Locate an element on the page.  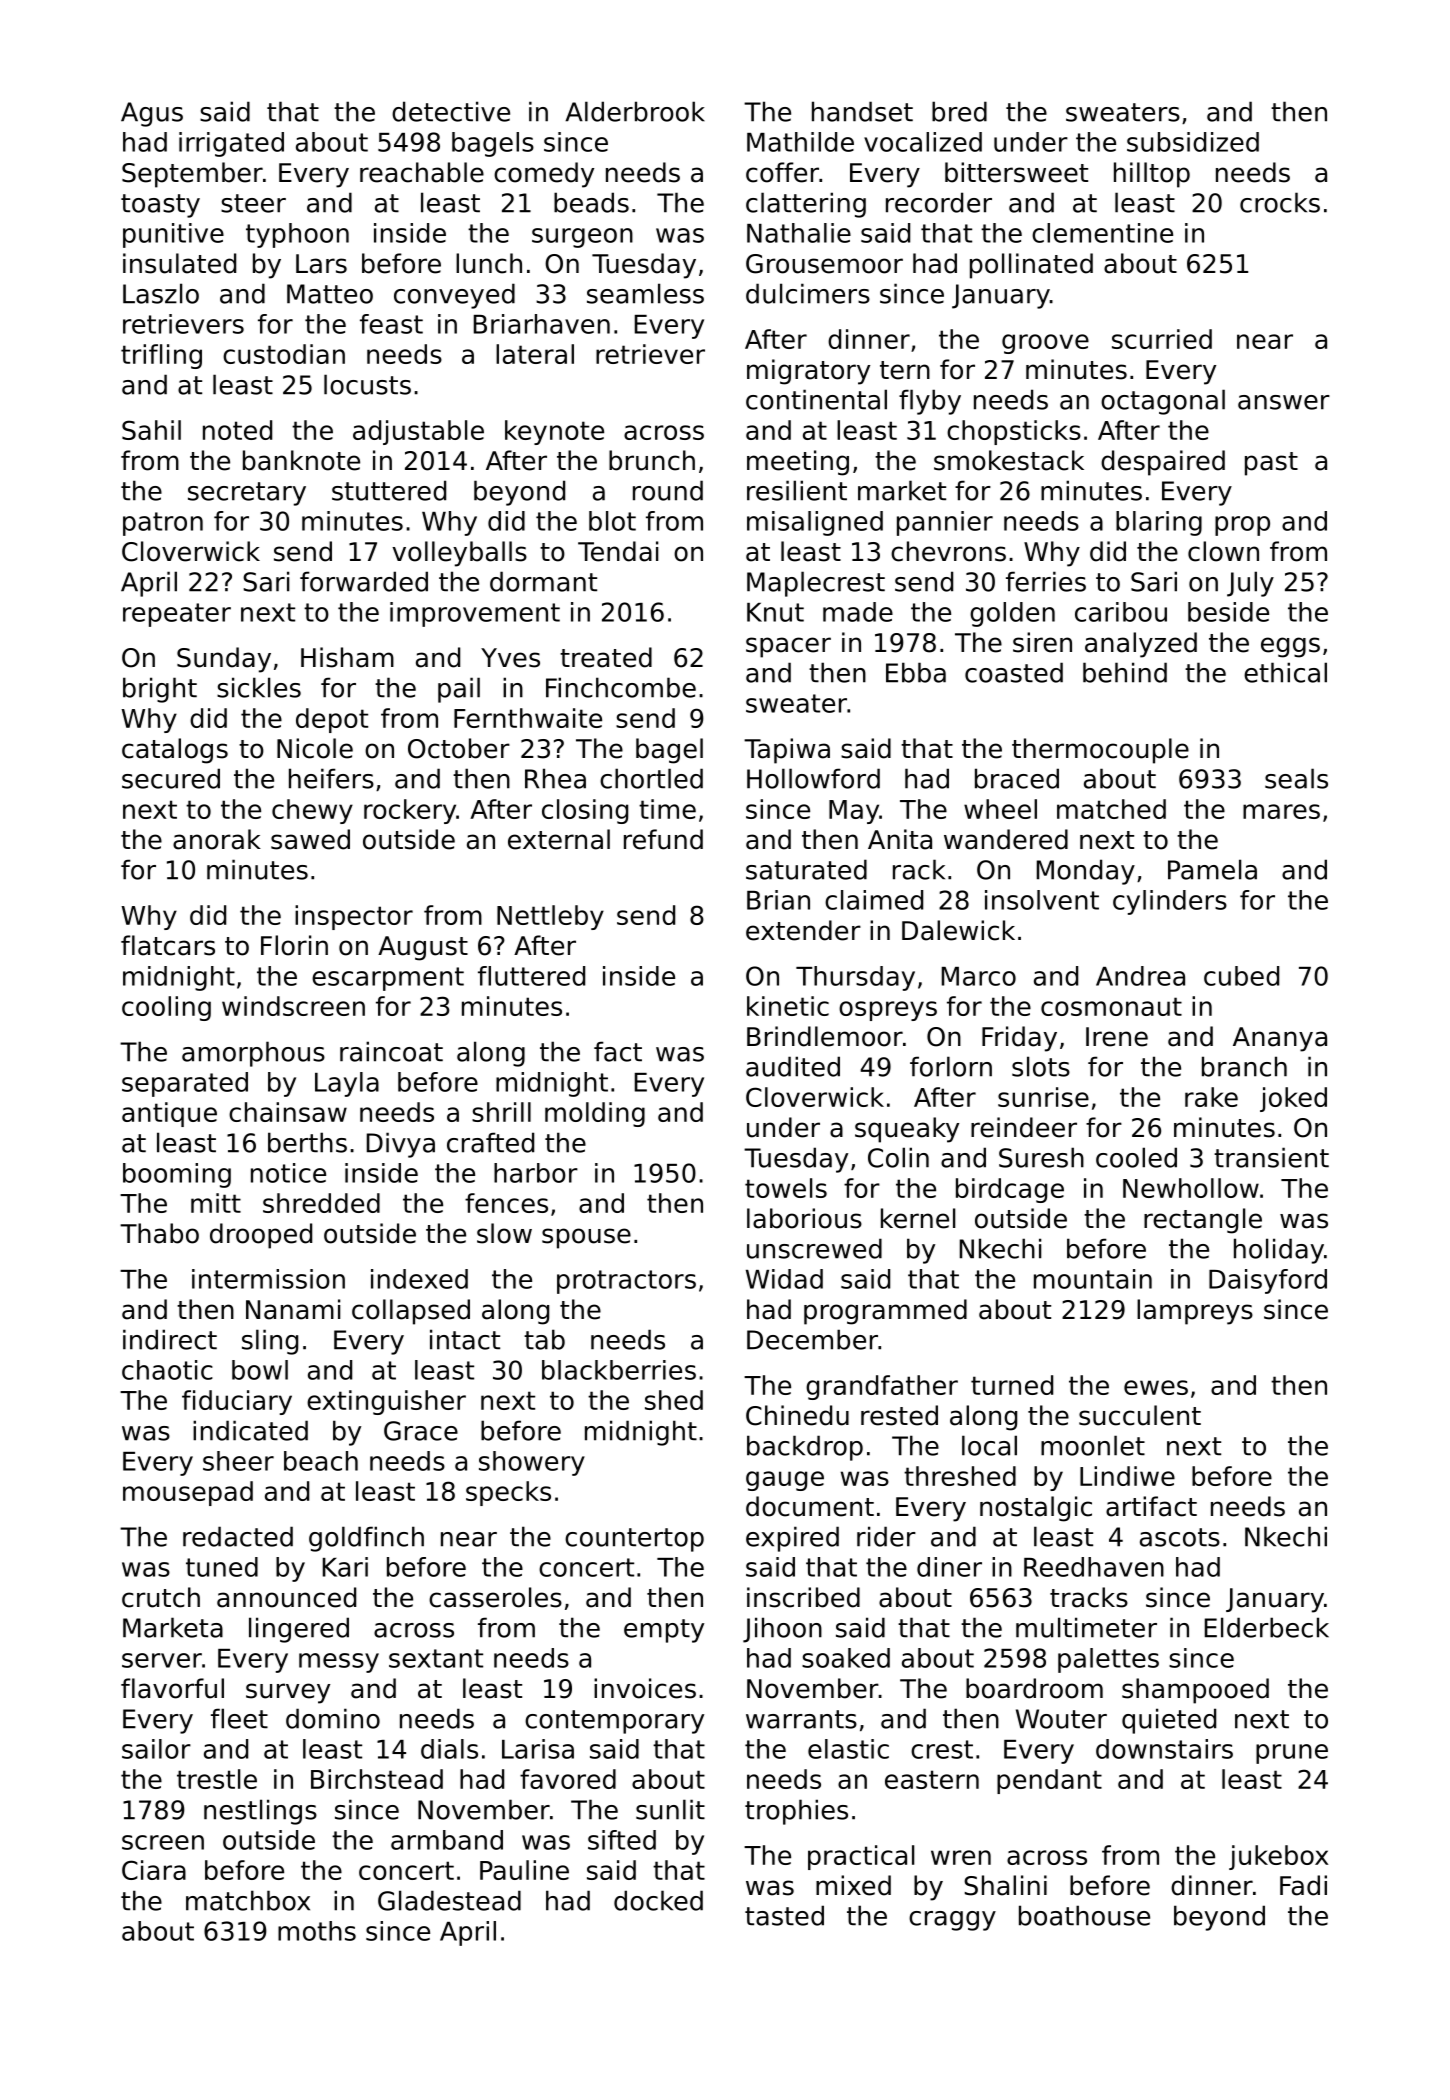
beach is located at coordinates (321, 1461).
